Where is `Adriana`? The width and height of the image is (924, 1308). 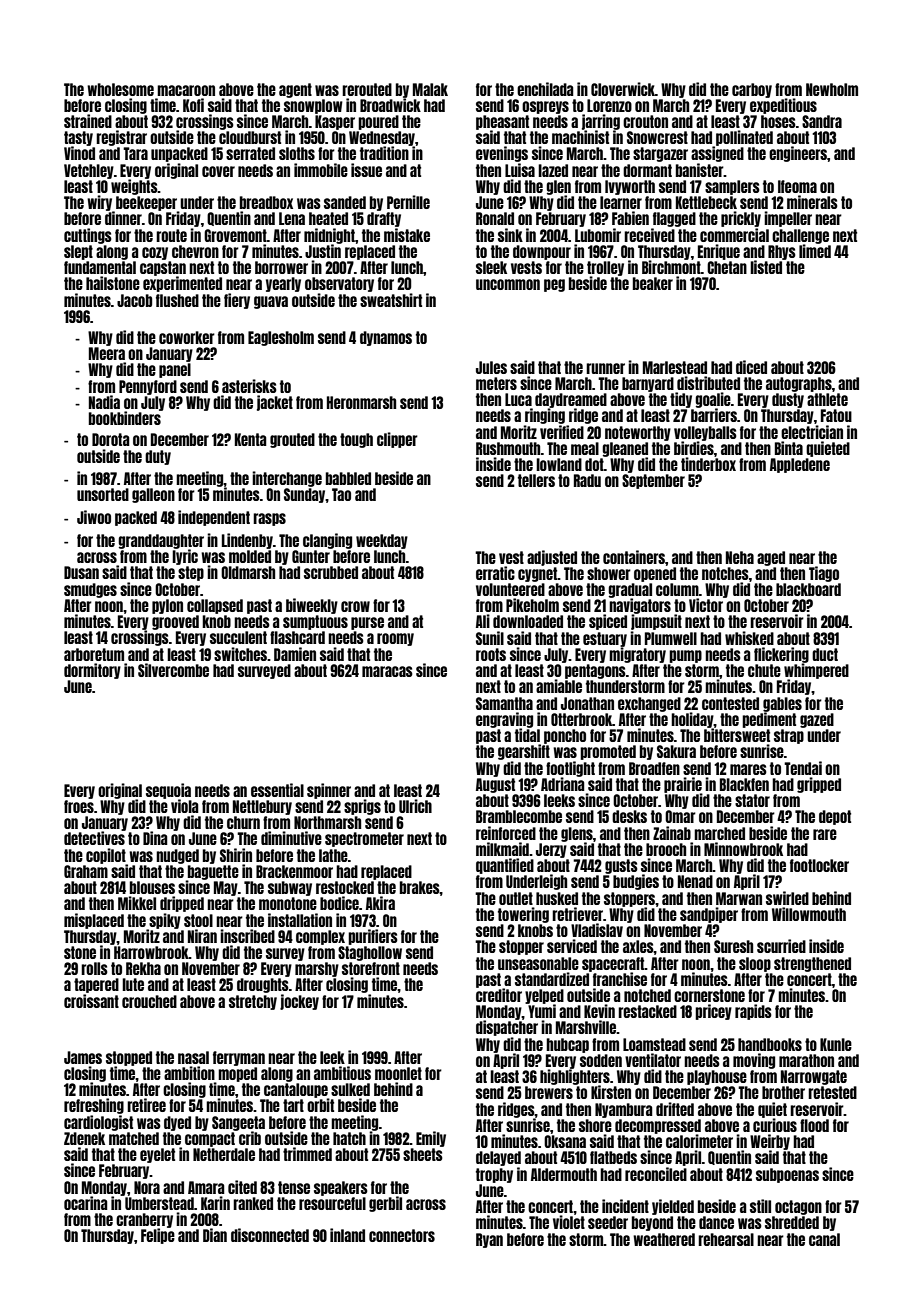
Adriana is located at coordinates (563, 784).
